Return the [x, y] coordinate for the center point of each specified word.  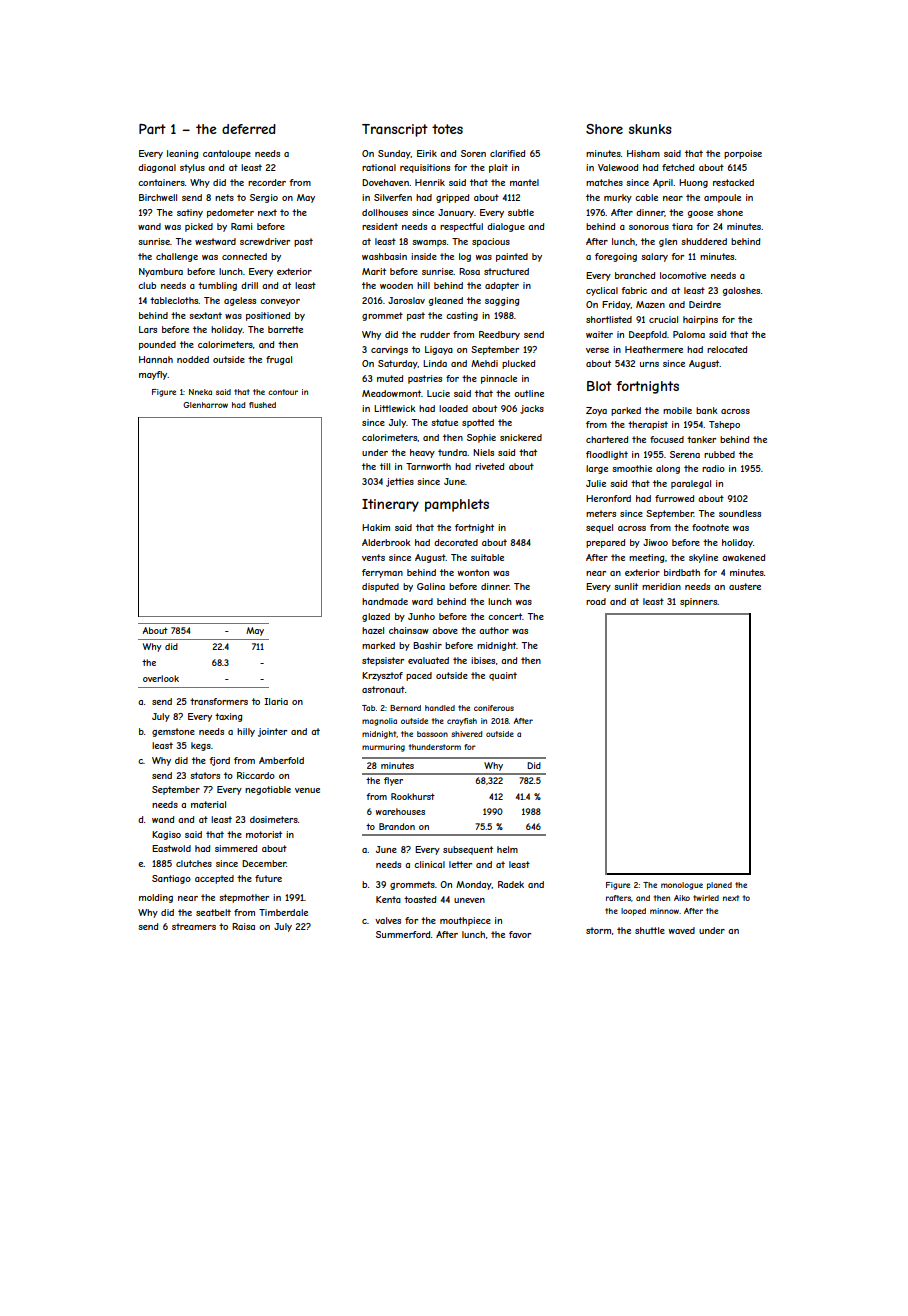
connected [244, 256]
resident [380, 226]
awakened [743, 557]
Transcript [395, 130]
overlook [161, 678]
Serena [685, 454]
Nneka [200, 392]
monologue [682, 886]
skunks [650, 129]
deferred [249, 129]
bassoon [432, 734]
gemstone [173, 732]
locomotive [683, 275]
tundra [452, 452]
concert [505, 616]
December [264, 863]
